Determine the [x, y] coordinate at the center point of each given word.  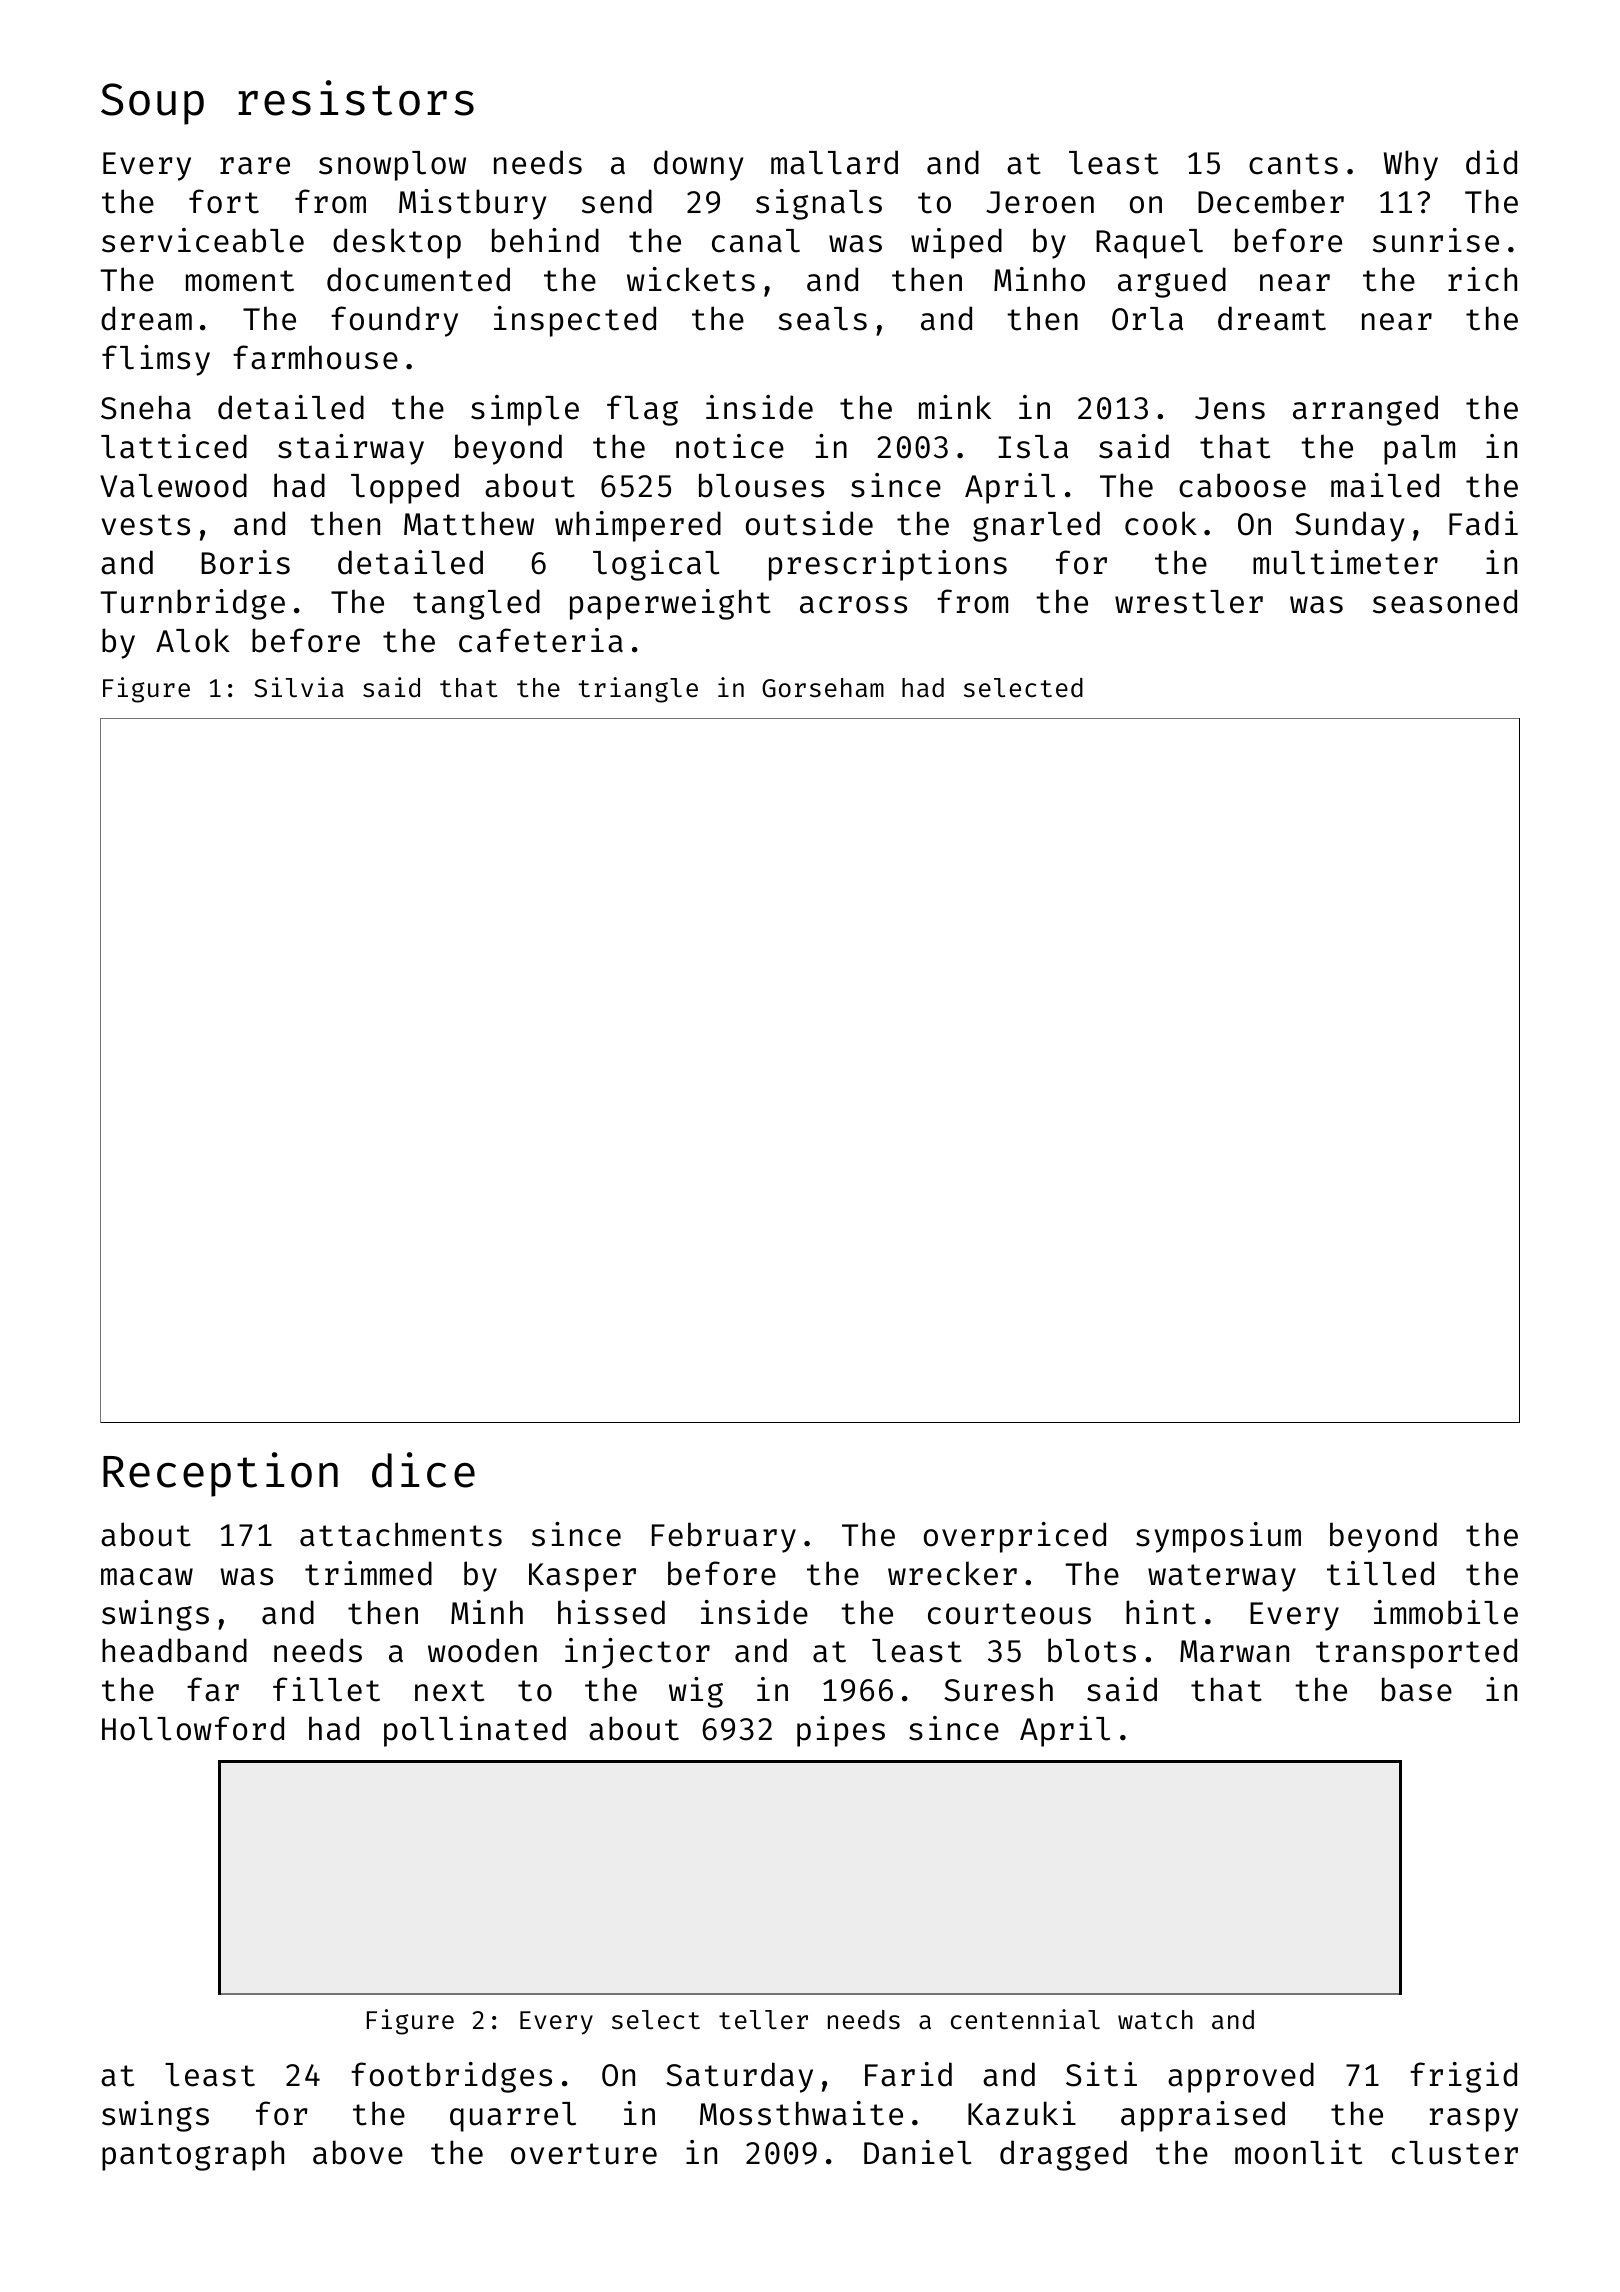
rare [255, 166]
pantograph [193, 2155]
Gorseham [823, 688]
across [853, 605]
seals [823, 319]
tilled [1380, 1573]
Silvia [299, 687]
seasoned [1445, 601]
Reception [220, 1474]
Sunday [1349, 526]
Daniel [917, 2152]
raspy [1474, 2120]
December [1271, 201]
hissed [611, 1612]
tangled [476, 604]
